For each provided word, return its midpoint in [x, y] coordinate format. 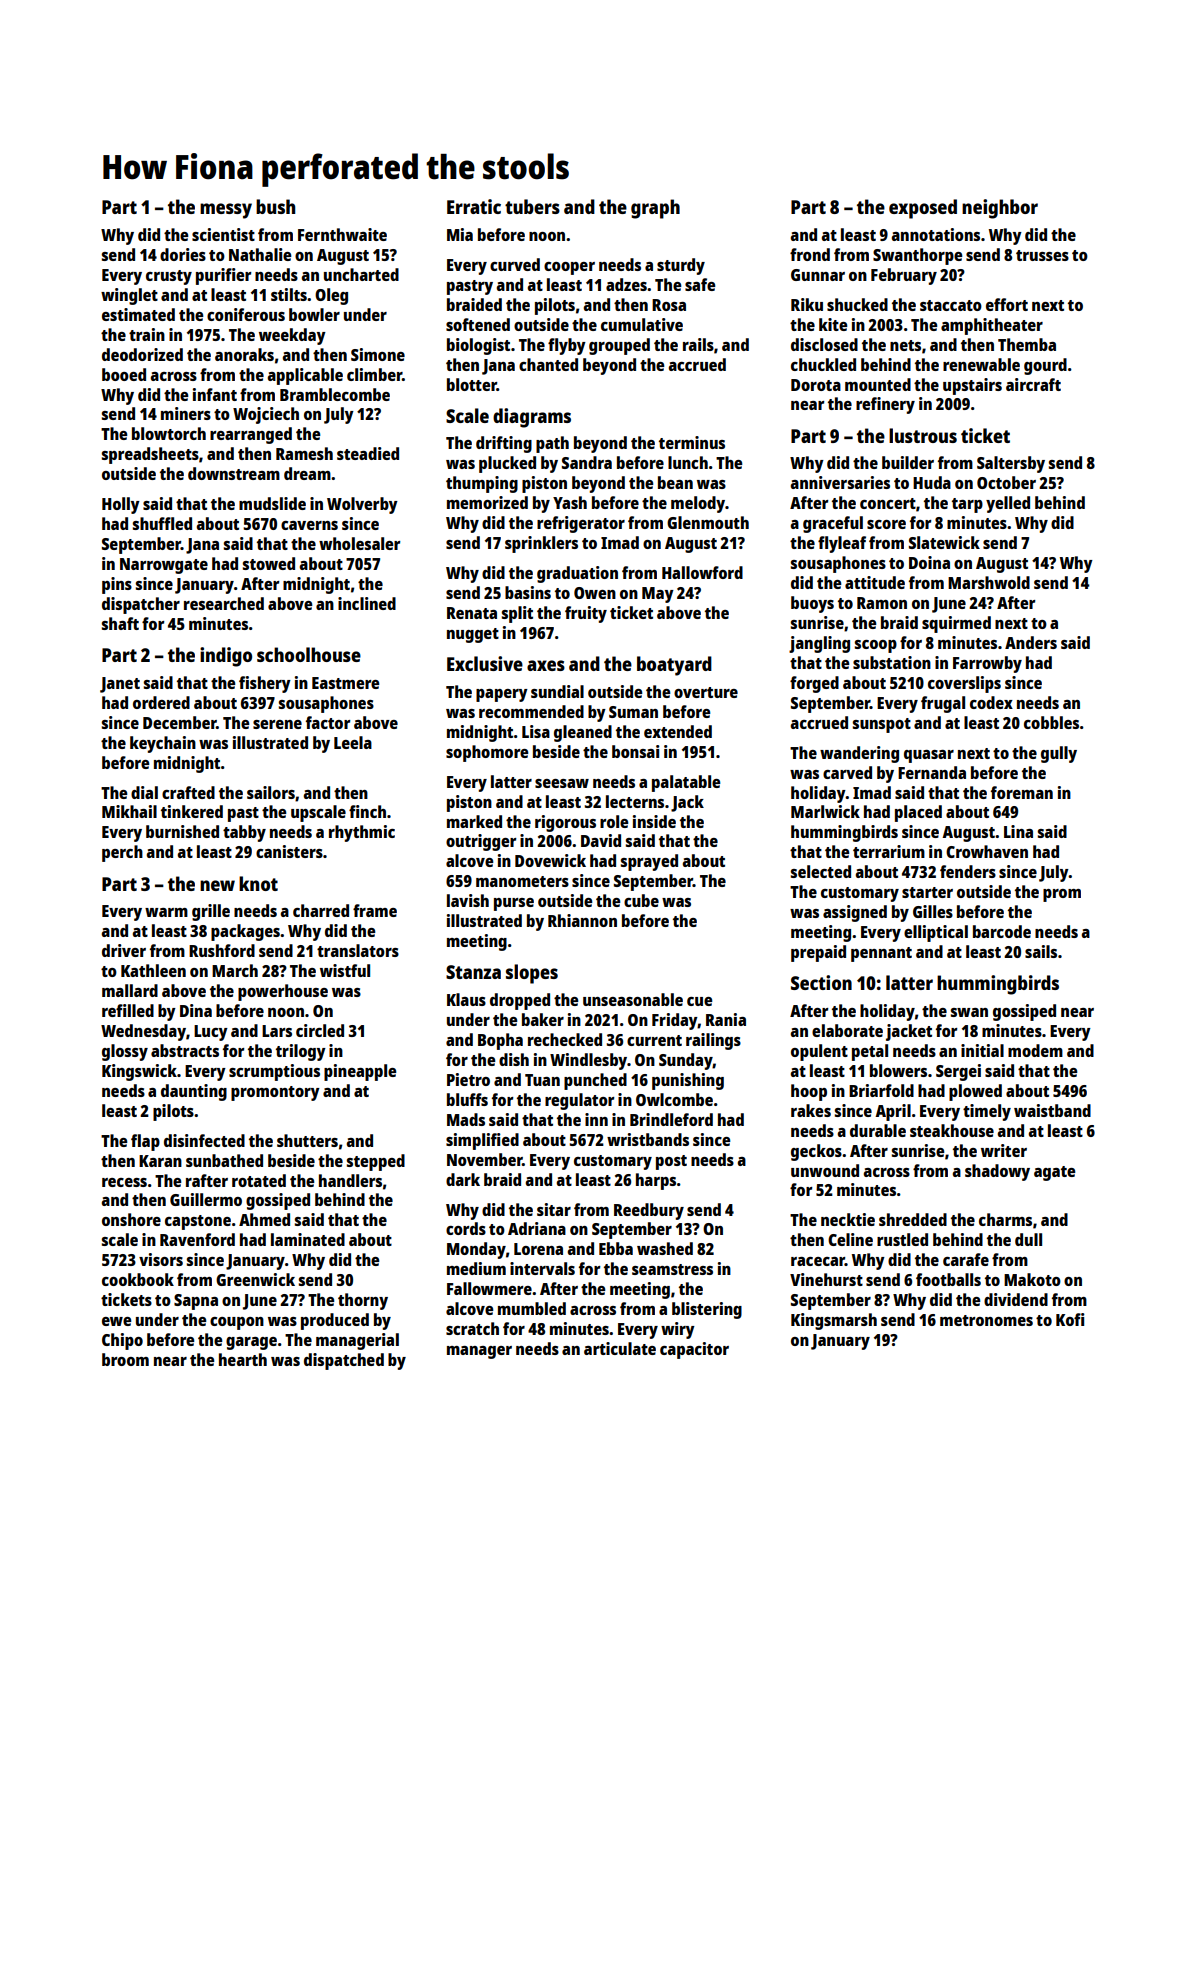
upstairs [972, 386]
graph [655, 209]
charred [321, 910]
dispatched [344, 1361]
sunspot [882, 725]
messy [226, 211]
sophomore [487, 753]
